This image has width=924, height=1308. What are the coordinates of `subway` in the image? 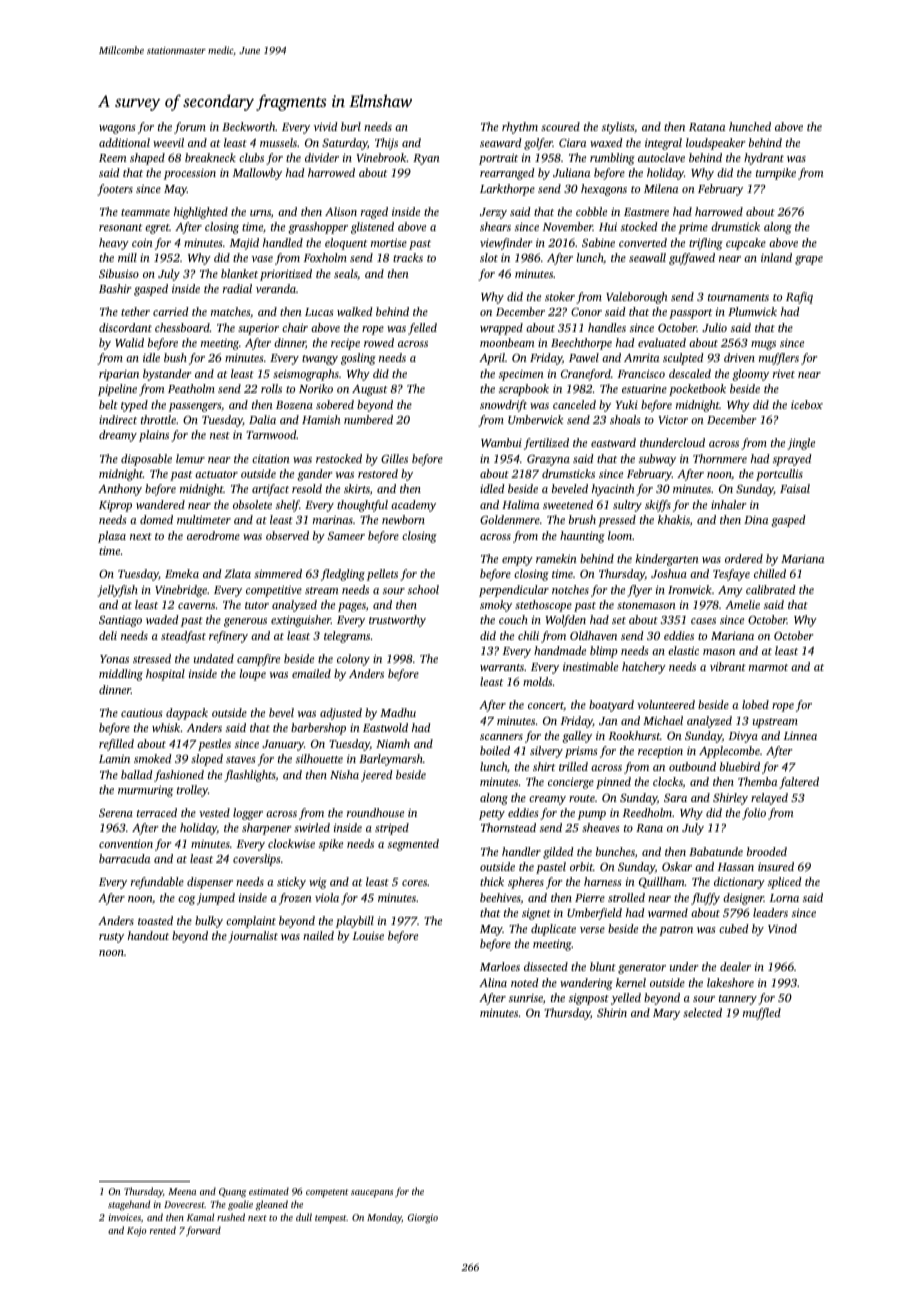 It's located at (657, 460).
